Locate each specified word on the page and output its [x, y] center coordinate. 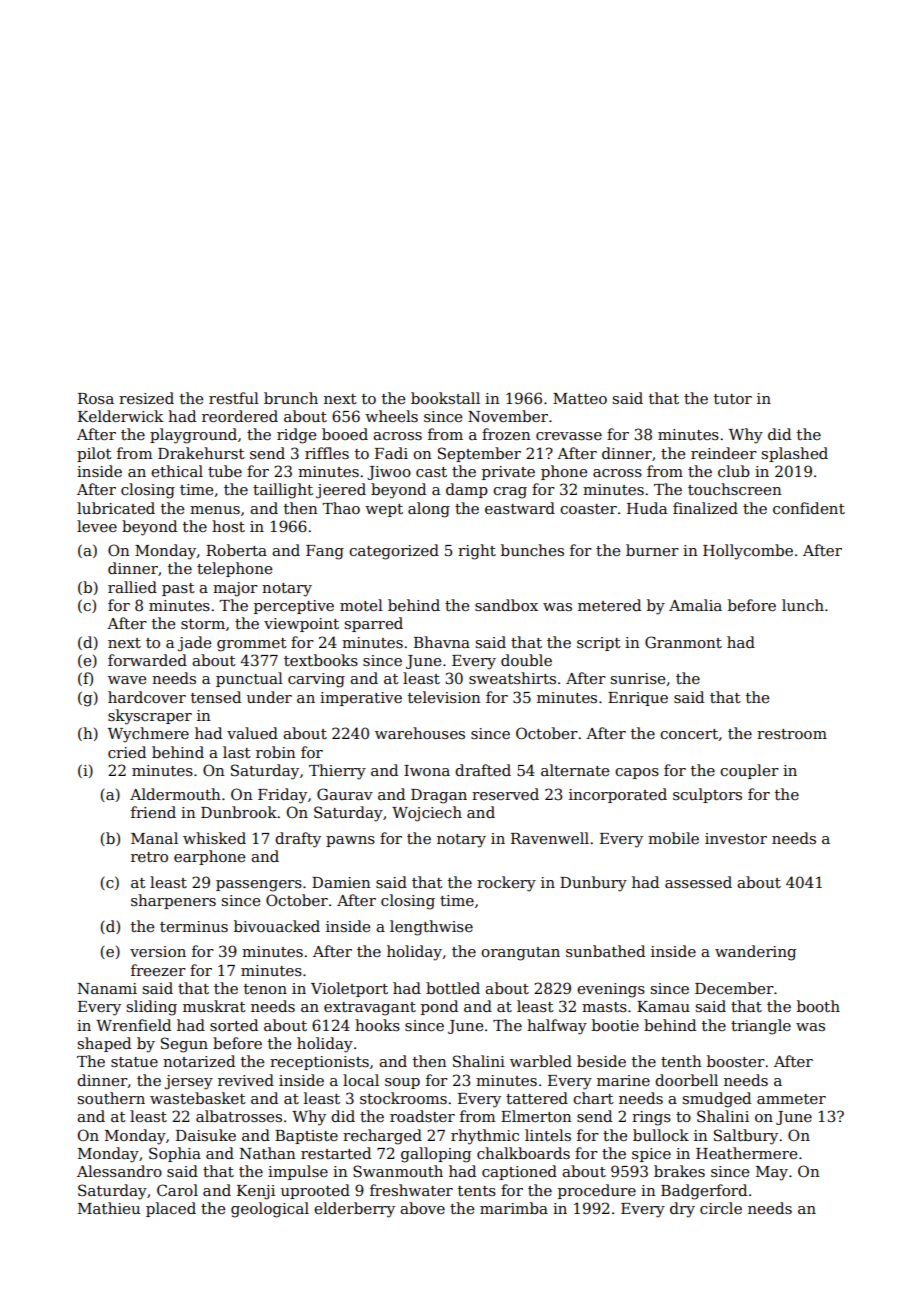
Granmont [683, 642]
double [526, 660]
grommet [252, 645]
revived [246, 1080]
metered [609, 605]
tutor [733, 399]
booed [345, 434]
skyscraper [150, 717]
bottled [453, 988]
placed [171, 1209]
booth [818, 1006]
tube [225, 471]
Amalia [695, 605]
